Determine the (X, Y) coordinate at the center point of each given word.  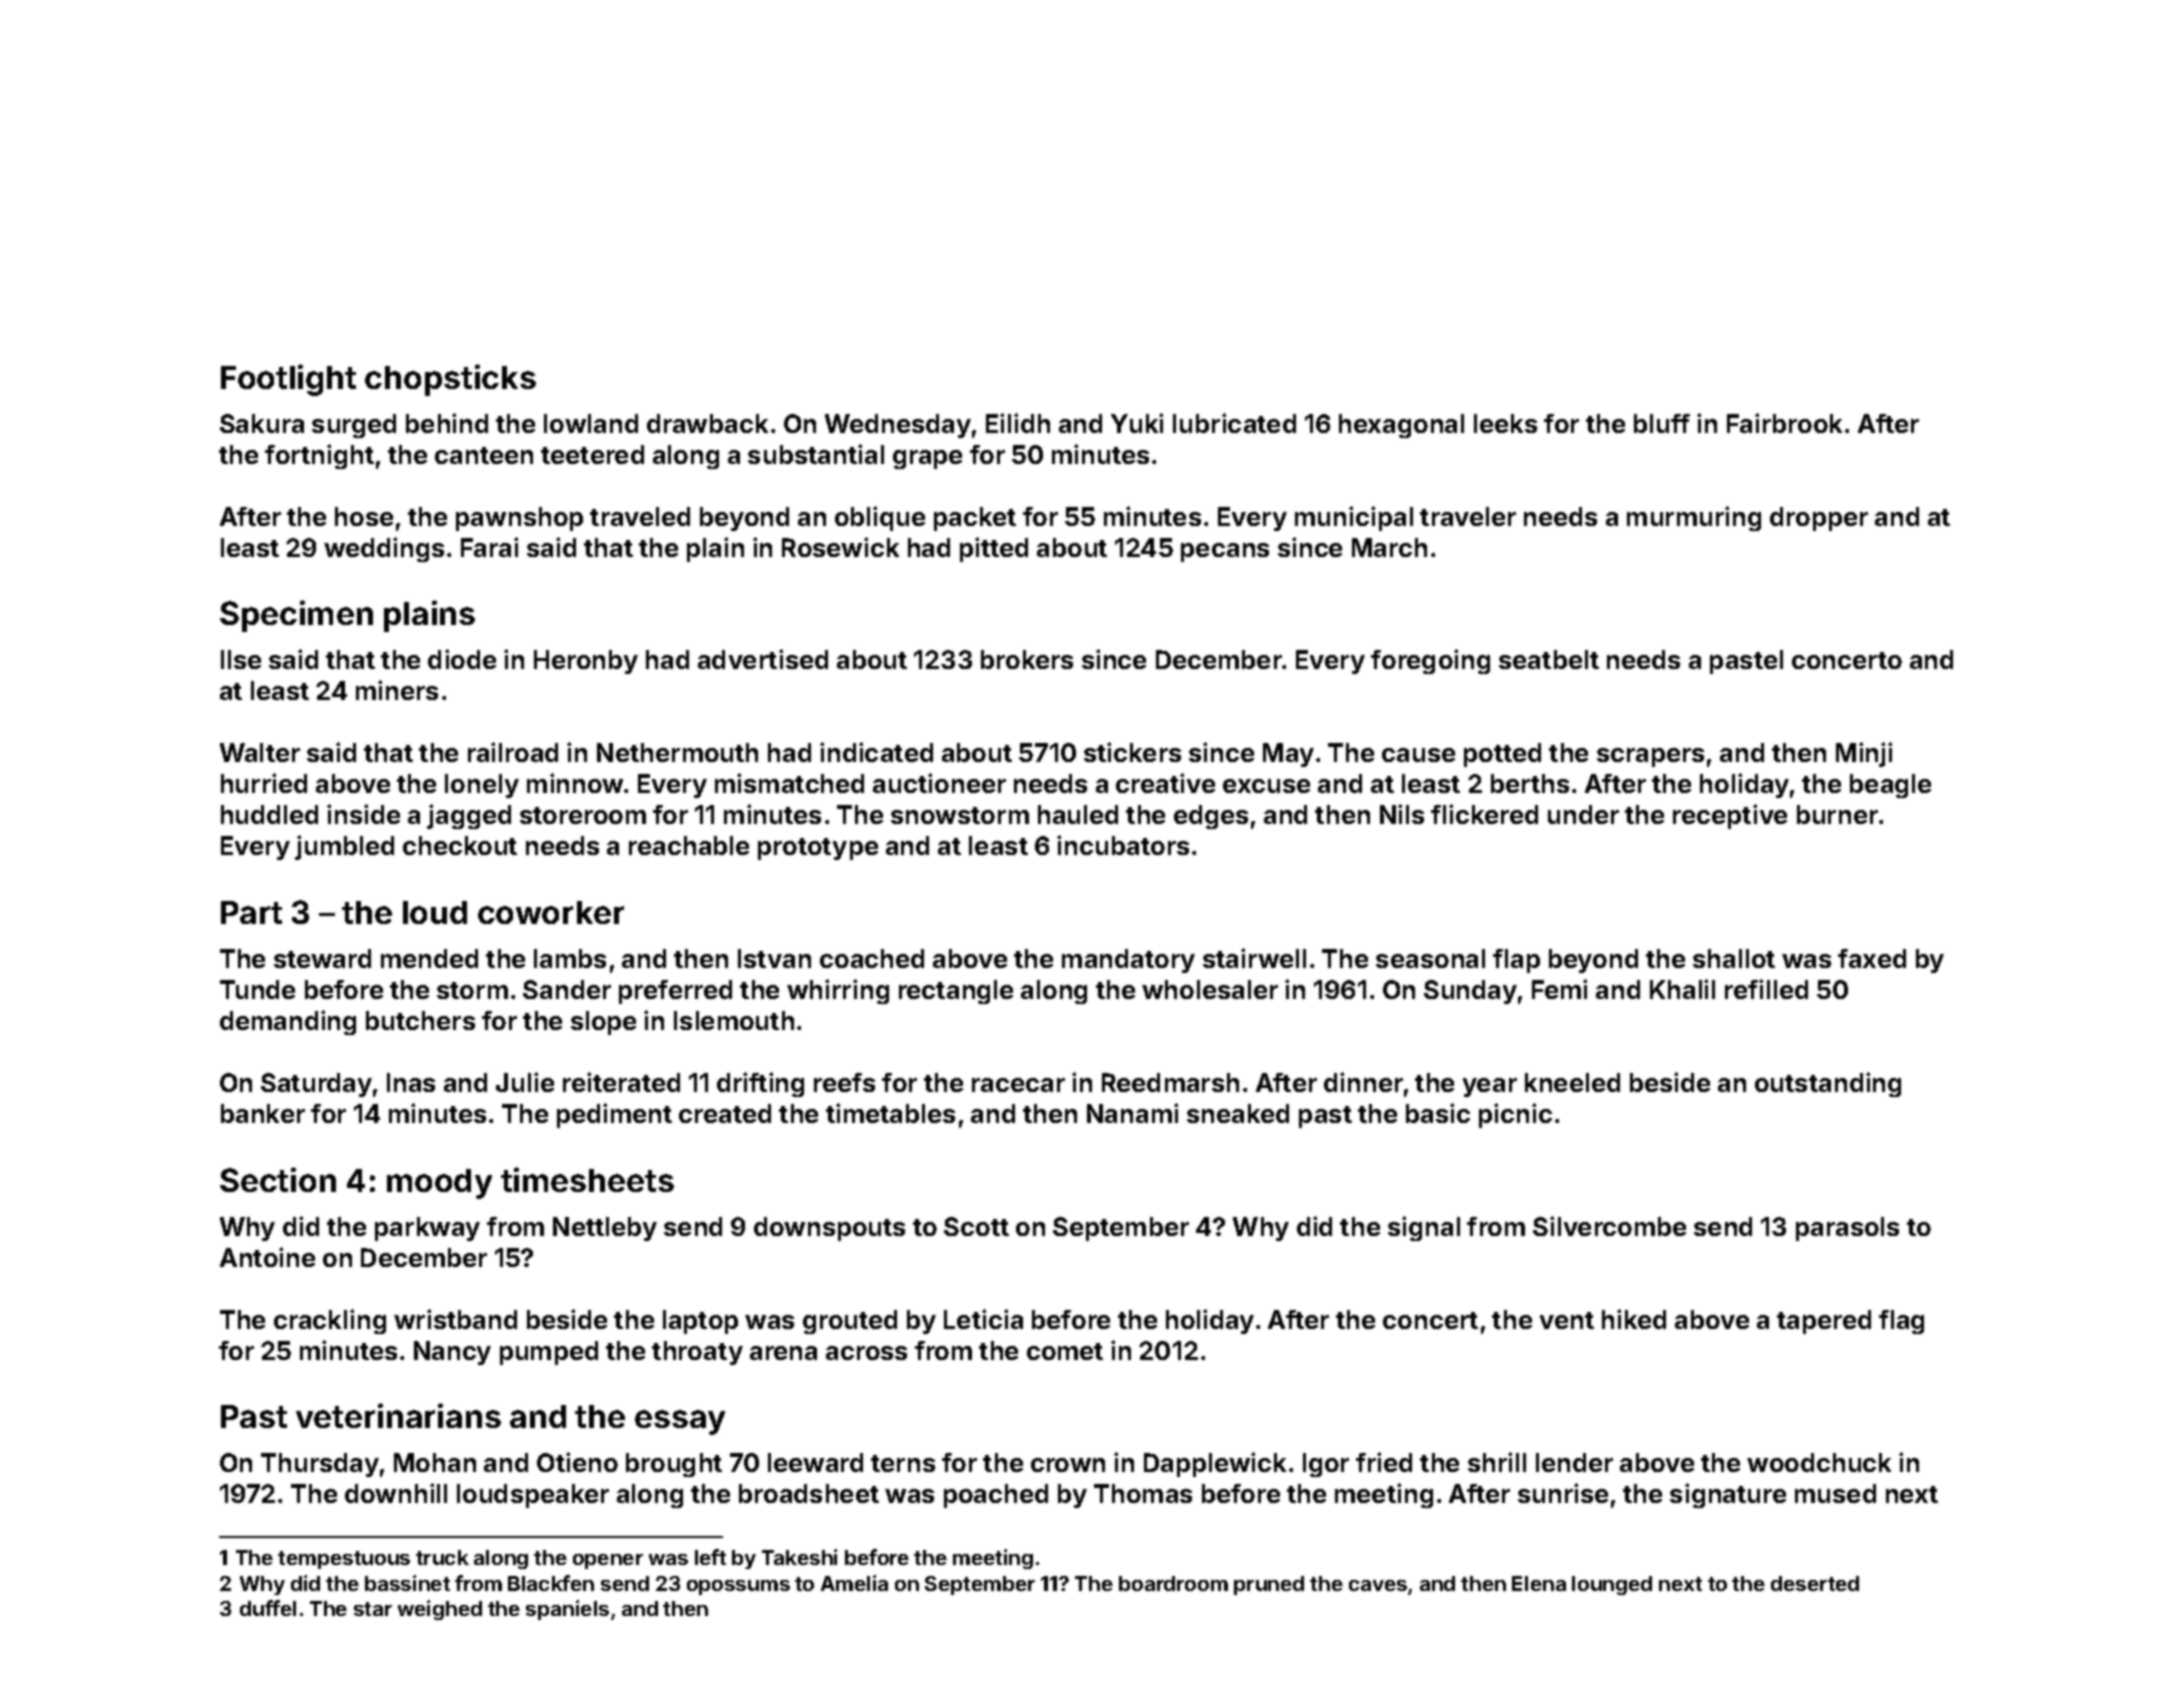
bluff (1662, 423)
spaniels (567, 1610)
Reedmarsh (1170, 1082)
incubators (1123, 845)
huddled (269, 814)
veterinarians (398, 1415)
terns (903, 1463)
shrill (1497, 1462)
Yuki (1137, 423)
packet (975, 519)
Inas (411, 1082)
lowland (591, 423)
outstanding (1828, 1084)
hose (364, 516)
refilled (1766, 989)
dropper (1819, 519)
